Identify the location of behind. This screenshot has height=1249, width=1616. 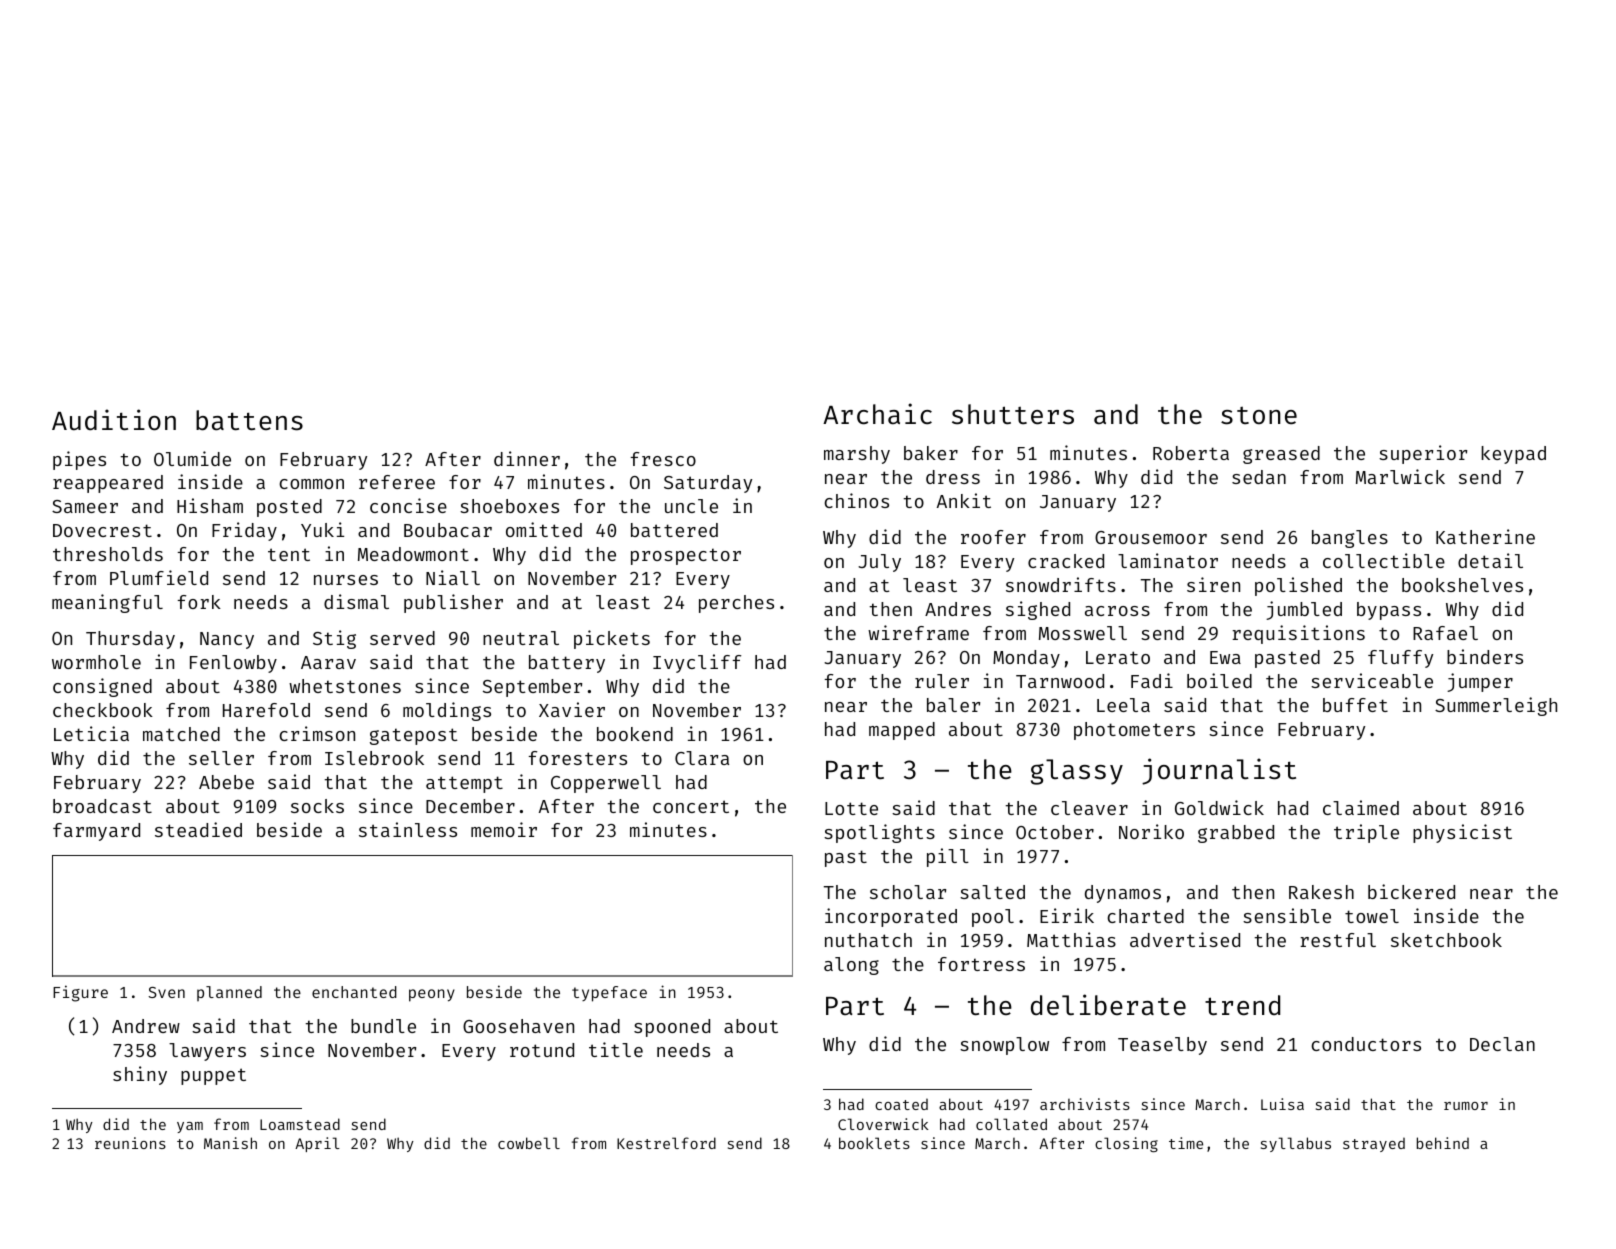
(1443, 1143).
